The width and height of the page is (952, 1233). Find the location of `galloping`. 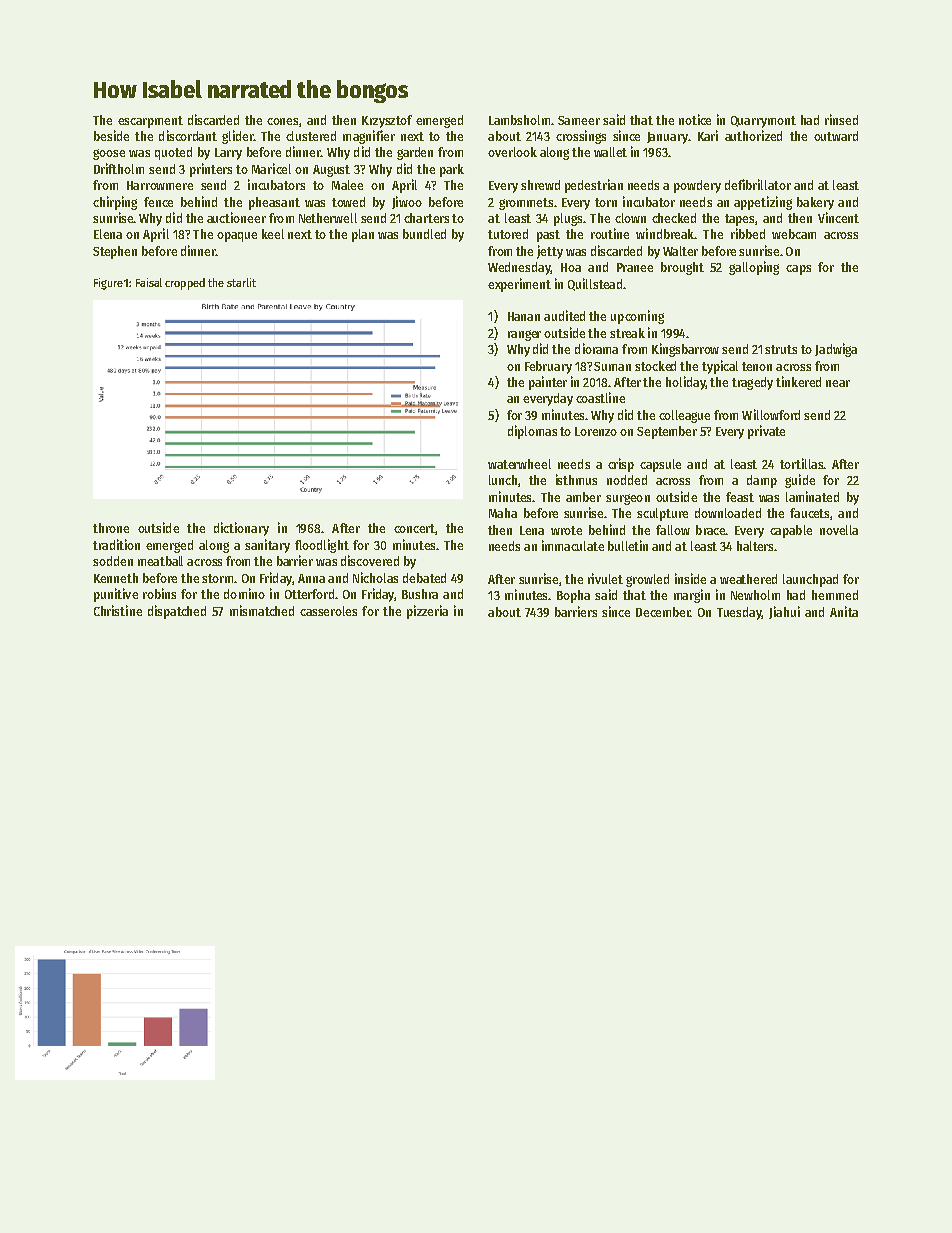

galloping is located at coordinates (754, 268).
